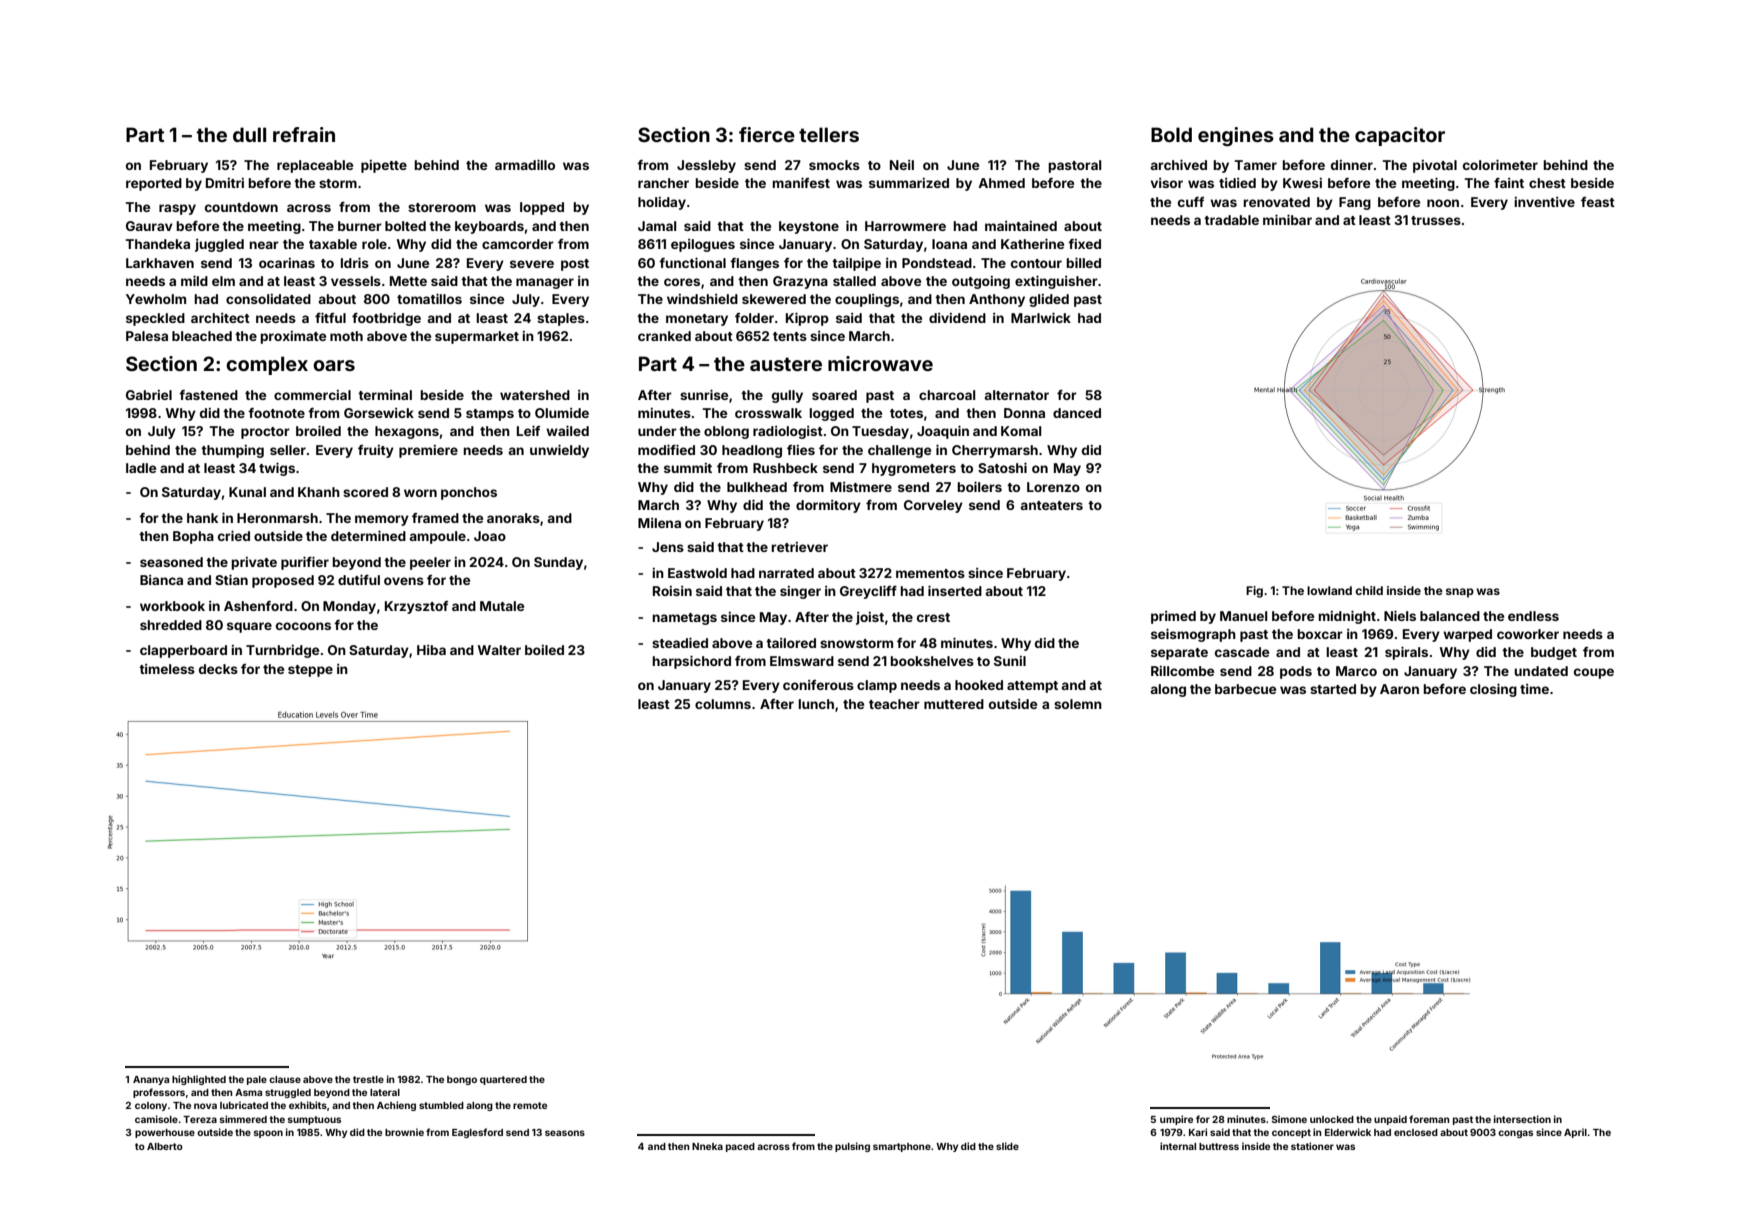 The height and width of the image is (1230, 1740). I want to click on quartered, so click(503, 1080).
